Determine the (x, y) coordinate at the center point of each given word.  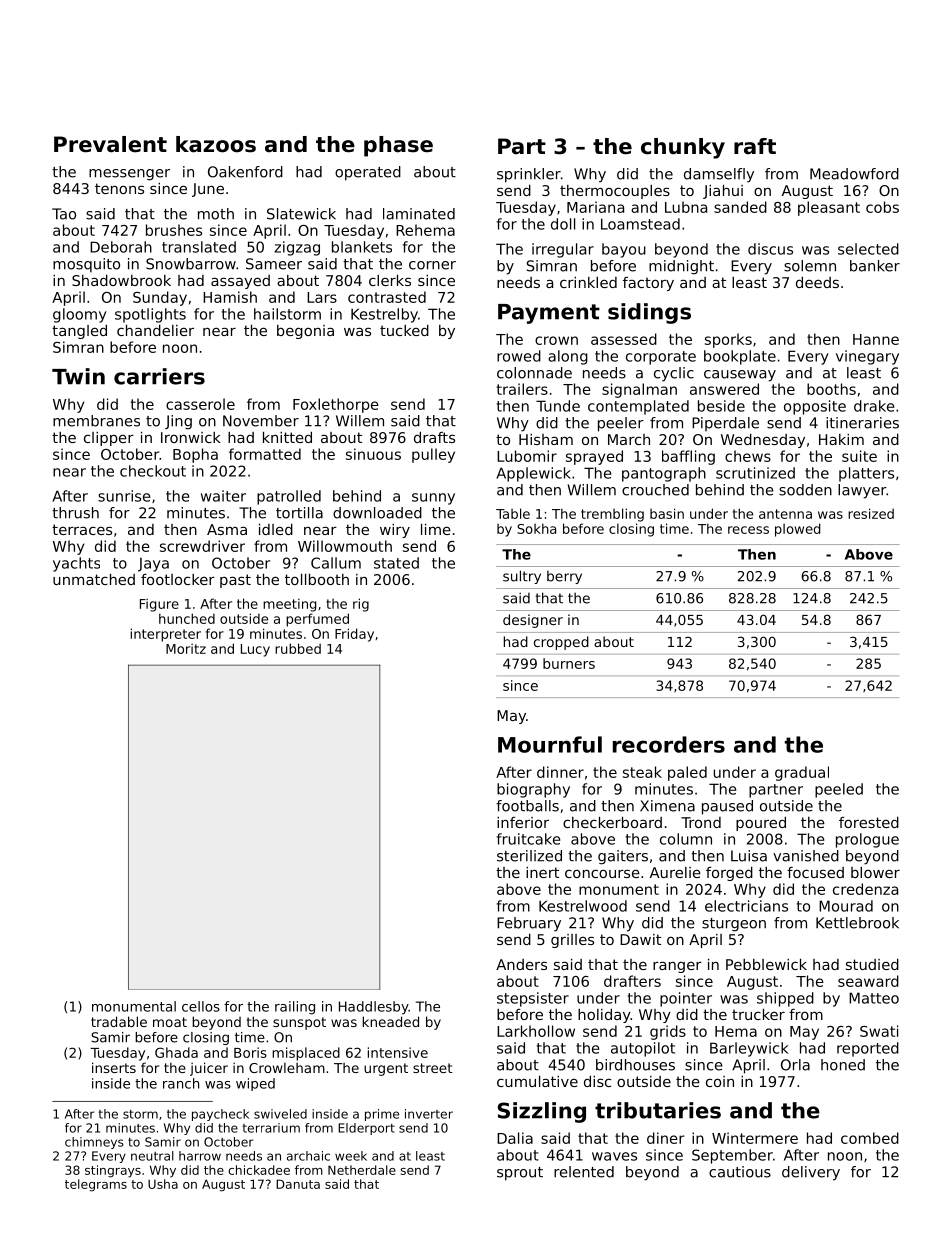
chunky (683, 148)
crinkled (588, 282)
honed (843, 1065)
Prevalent (110, 144)
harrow (200, 1156)
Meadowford (854, 174)
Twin (78, 376)
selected (868, 249)
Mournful (550, 744)
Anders (521, 964)
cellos (201, 1006)
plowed (797, 530)
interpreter (165, 635)
